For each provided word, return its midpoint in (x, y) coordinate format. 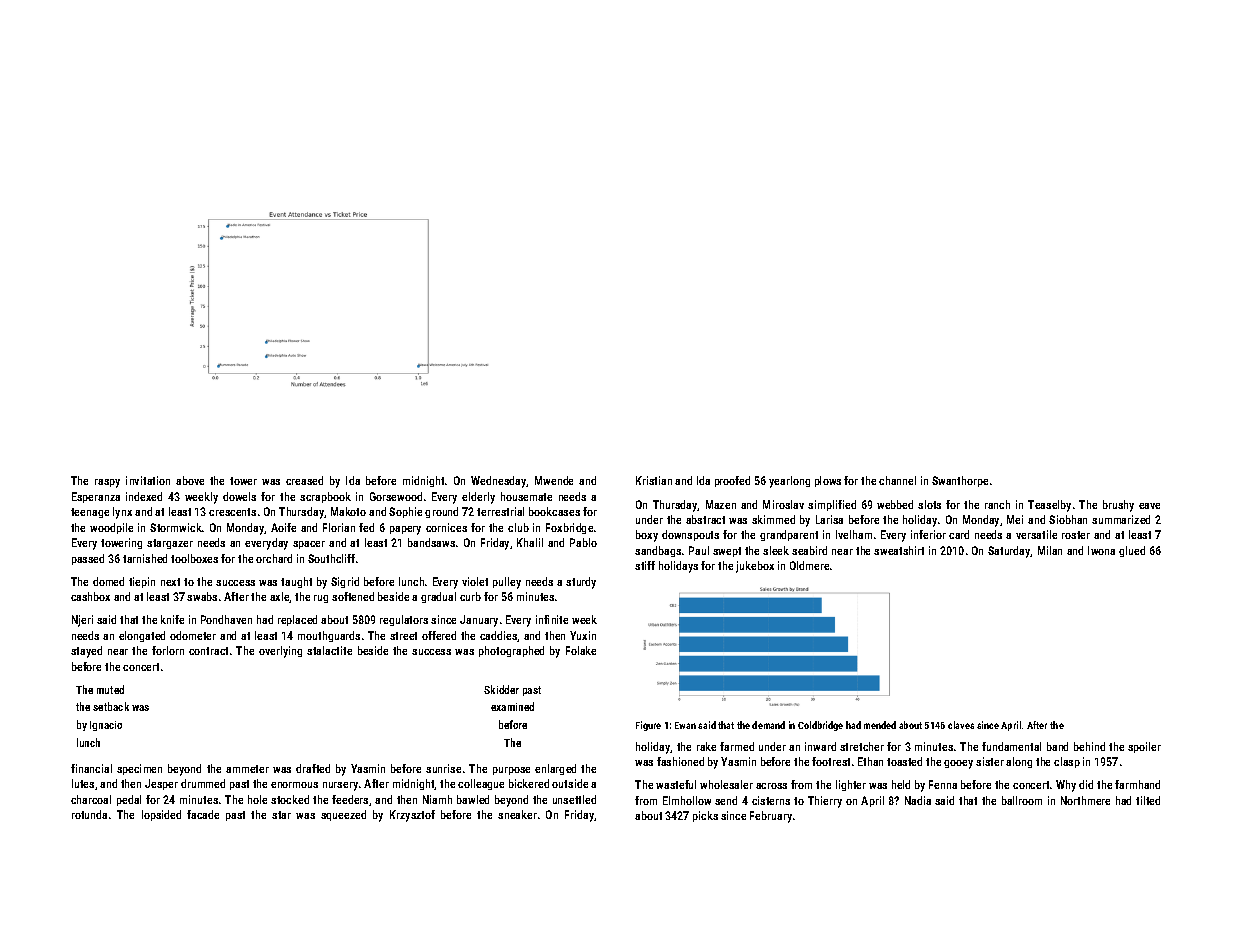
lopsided (161, 815)
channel (897, 480)
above (190, 480)
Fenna (943, 784)
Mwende (554, 480)
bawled (473, 799)
